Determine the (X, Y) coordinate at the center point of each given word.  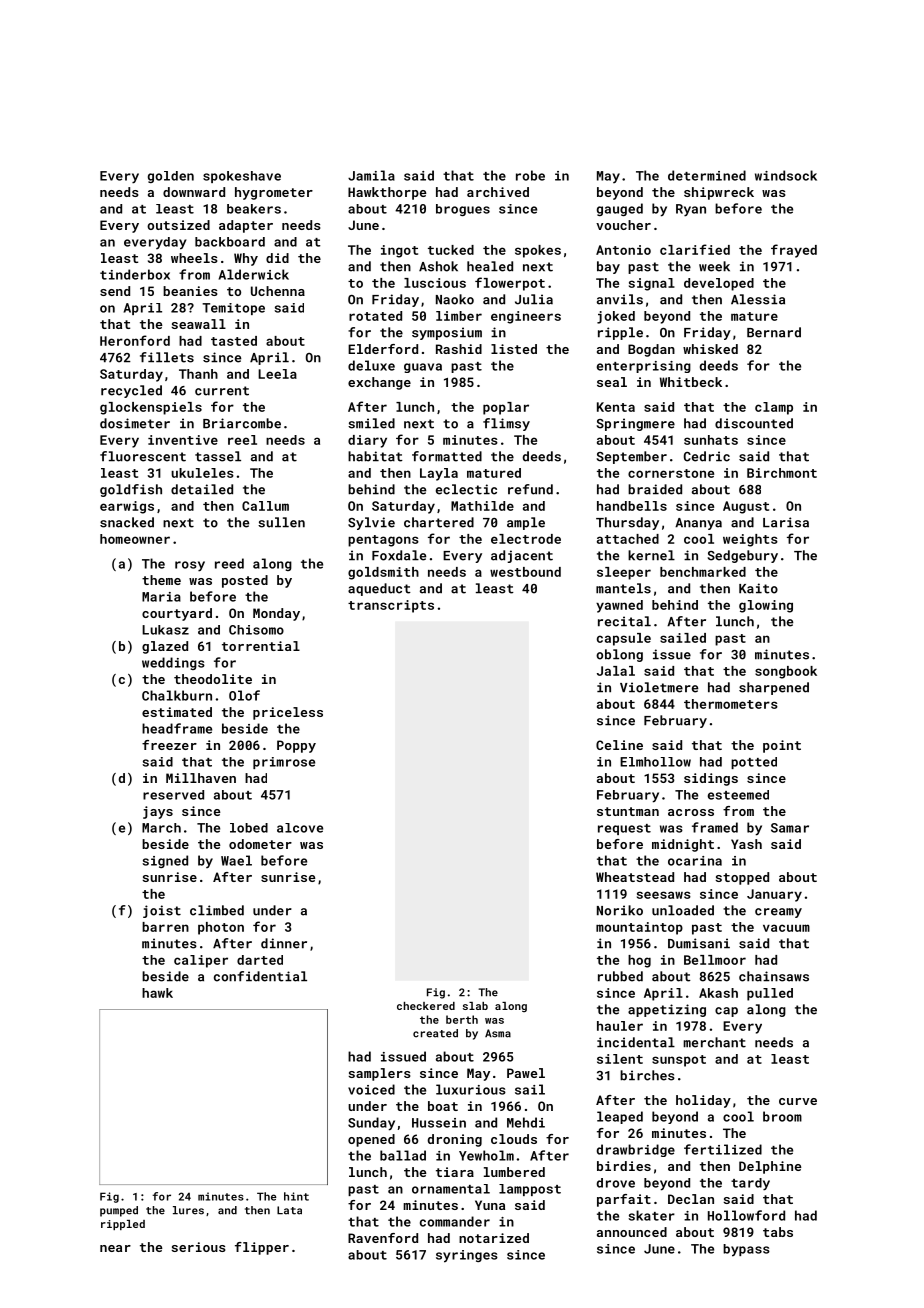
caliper (201, 961)
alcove (300, 828)
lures (188, 1210)
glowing (766, 606)
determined (707, 175)
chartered (439, 522)
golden (171, 177)
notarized (494, 1238)
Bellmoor (715, 960)
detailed (202, 489)
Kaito (758, 588)
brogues (463, 210)
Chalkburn (177, 695)
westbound (525, 572)
